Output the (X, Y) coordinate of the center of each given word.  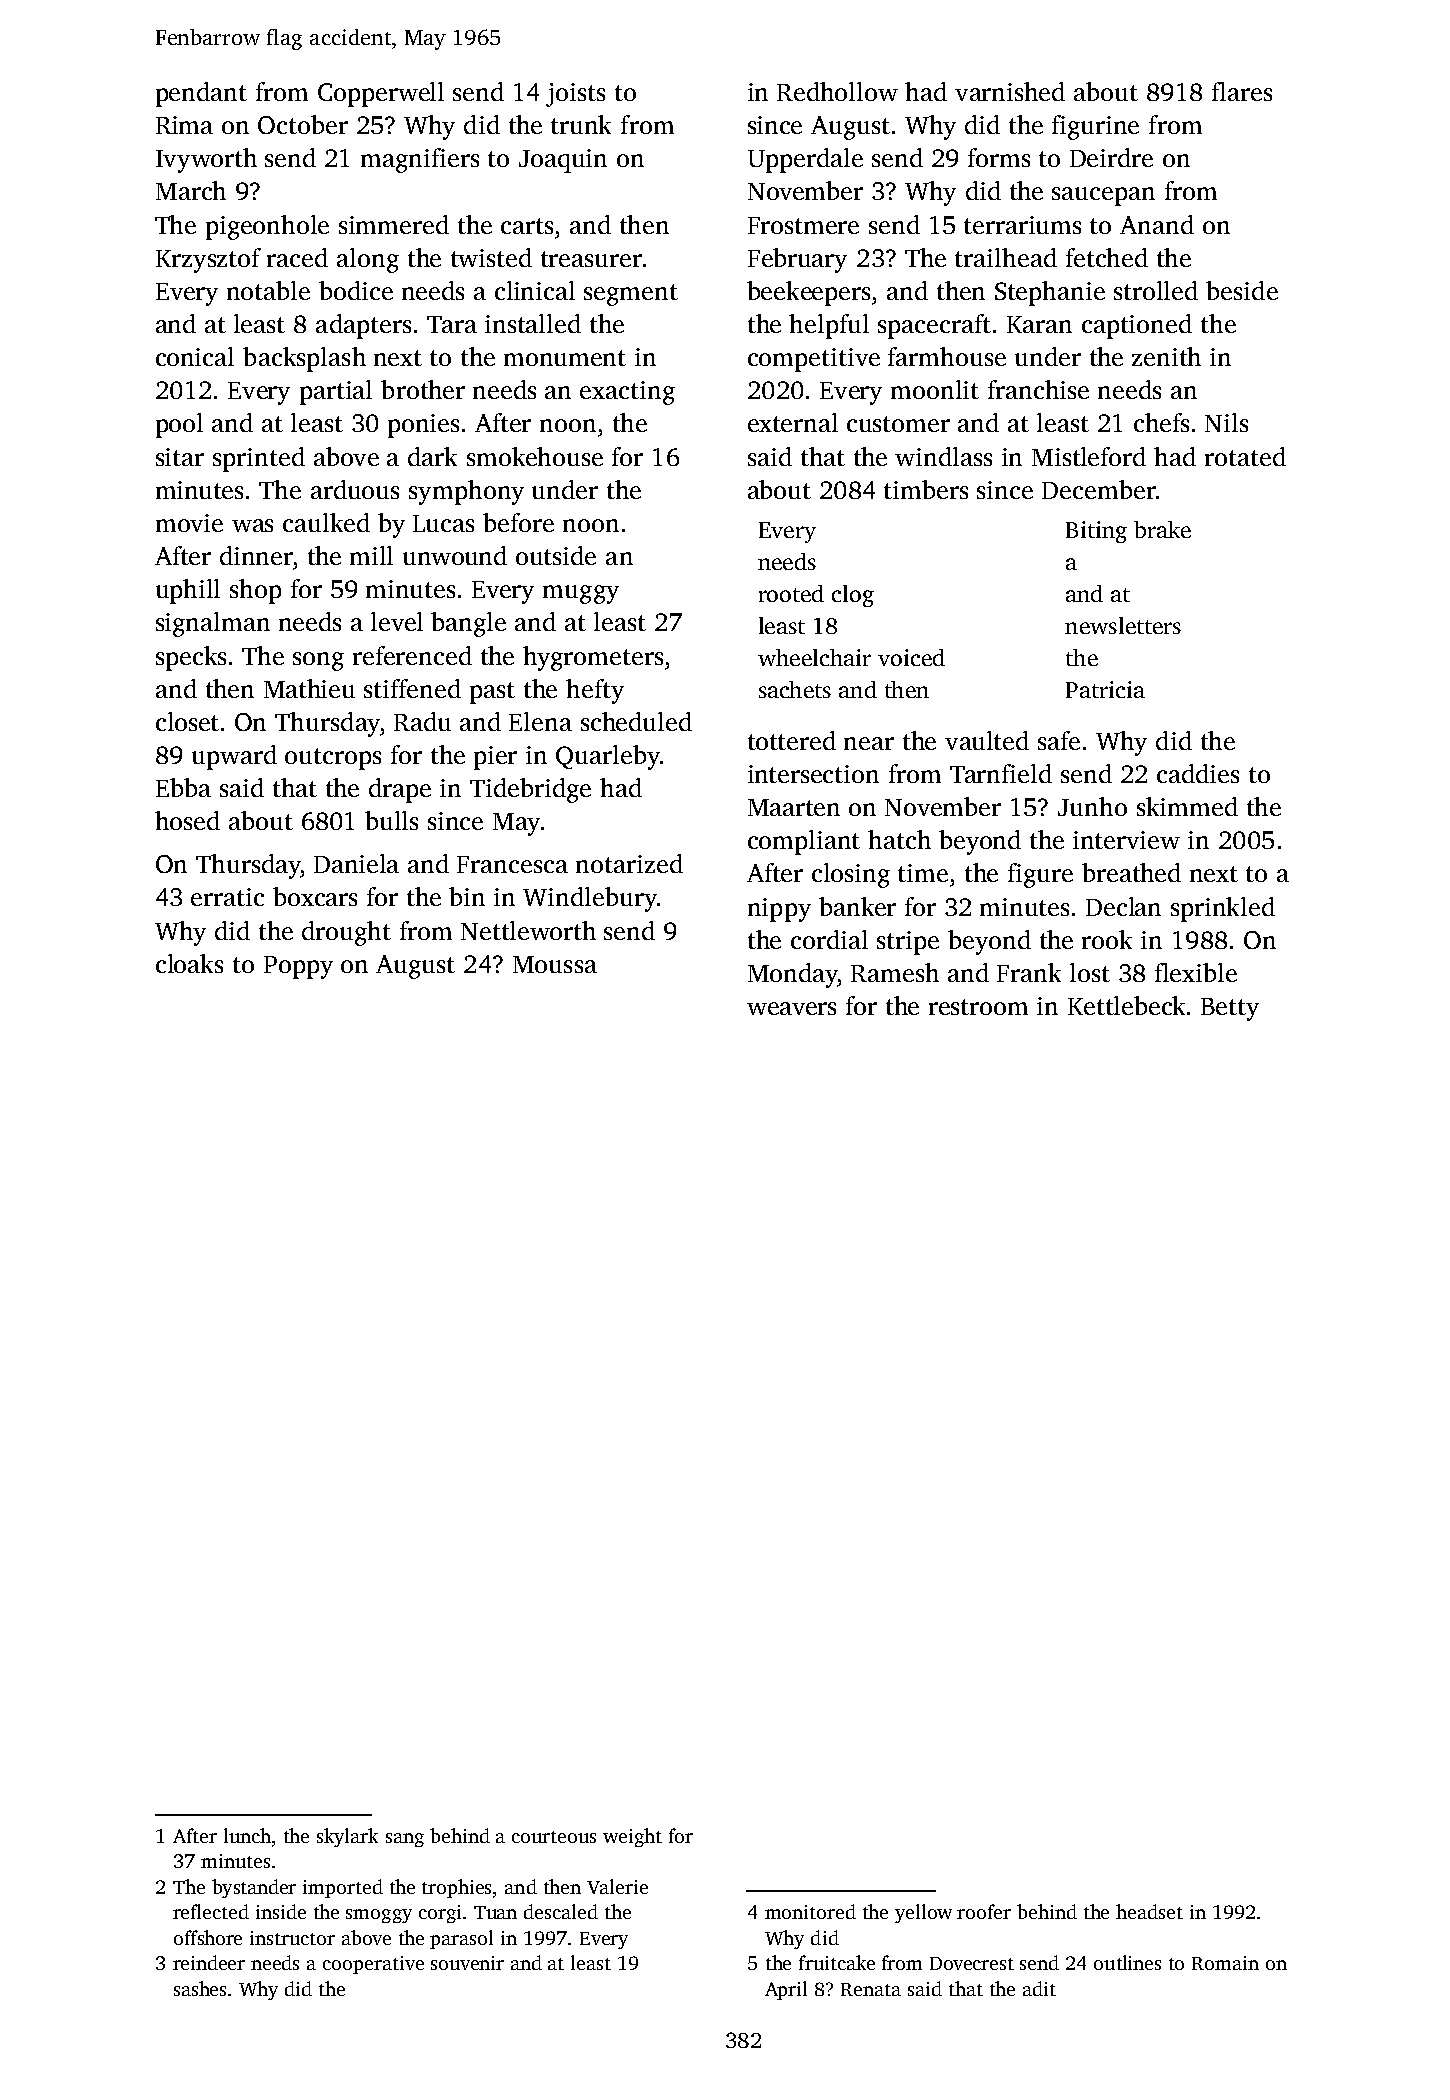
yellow (923, 1913)
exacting (627, 393)
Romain (1225, 1963)
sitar (180, 457)
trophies (456, 1888)
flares (1242, 91)
